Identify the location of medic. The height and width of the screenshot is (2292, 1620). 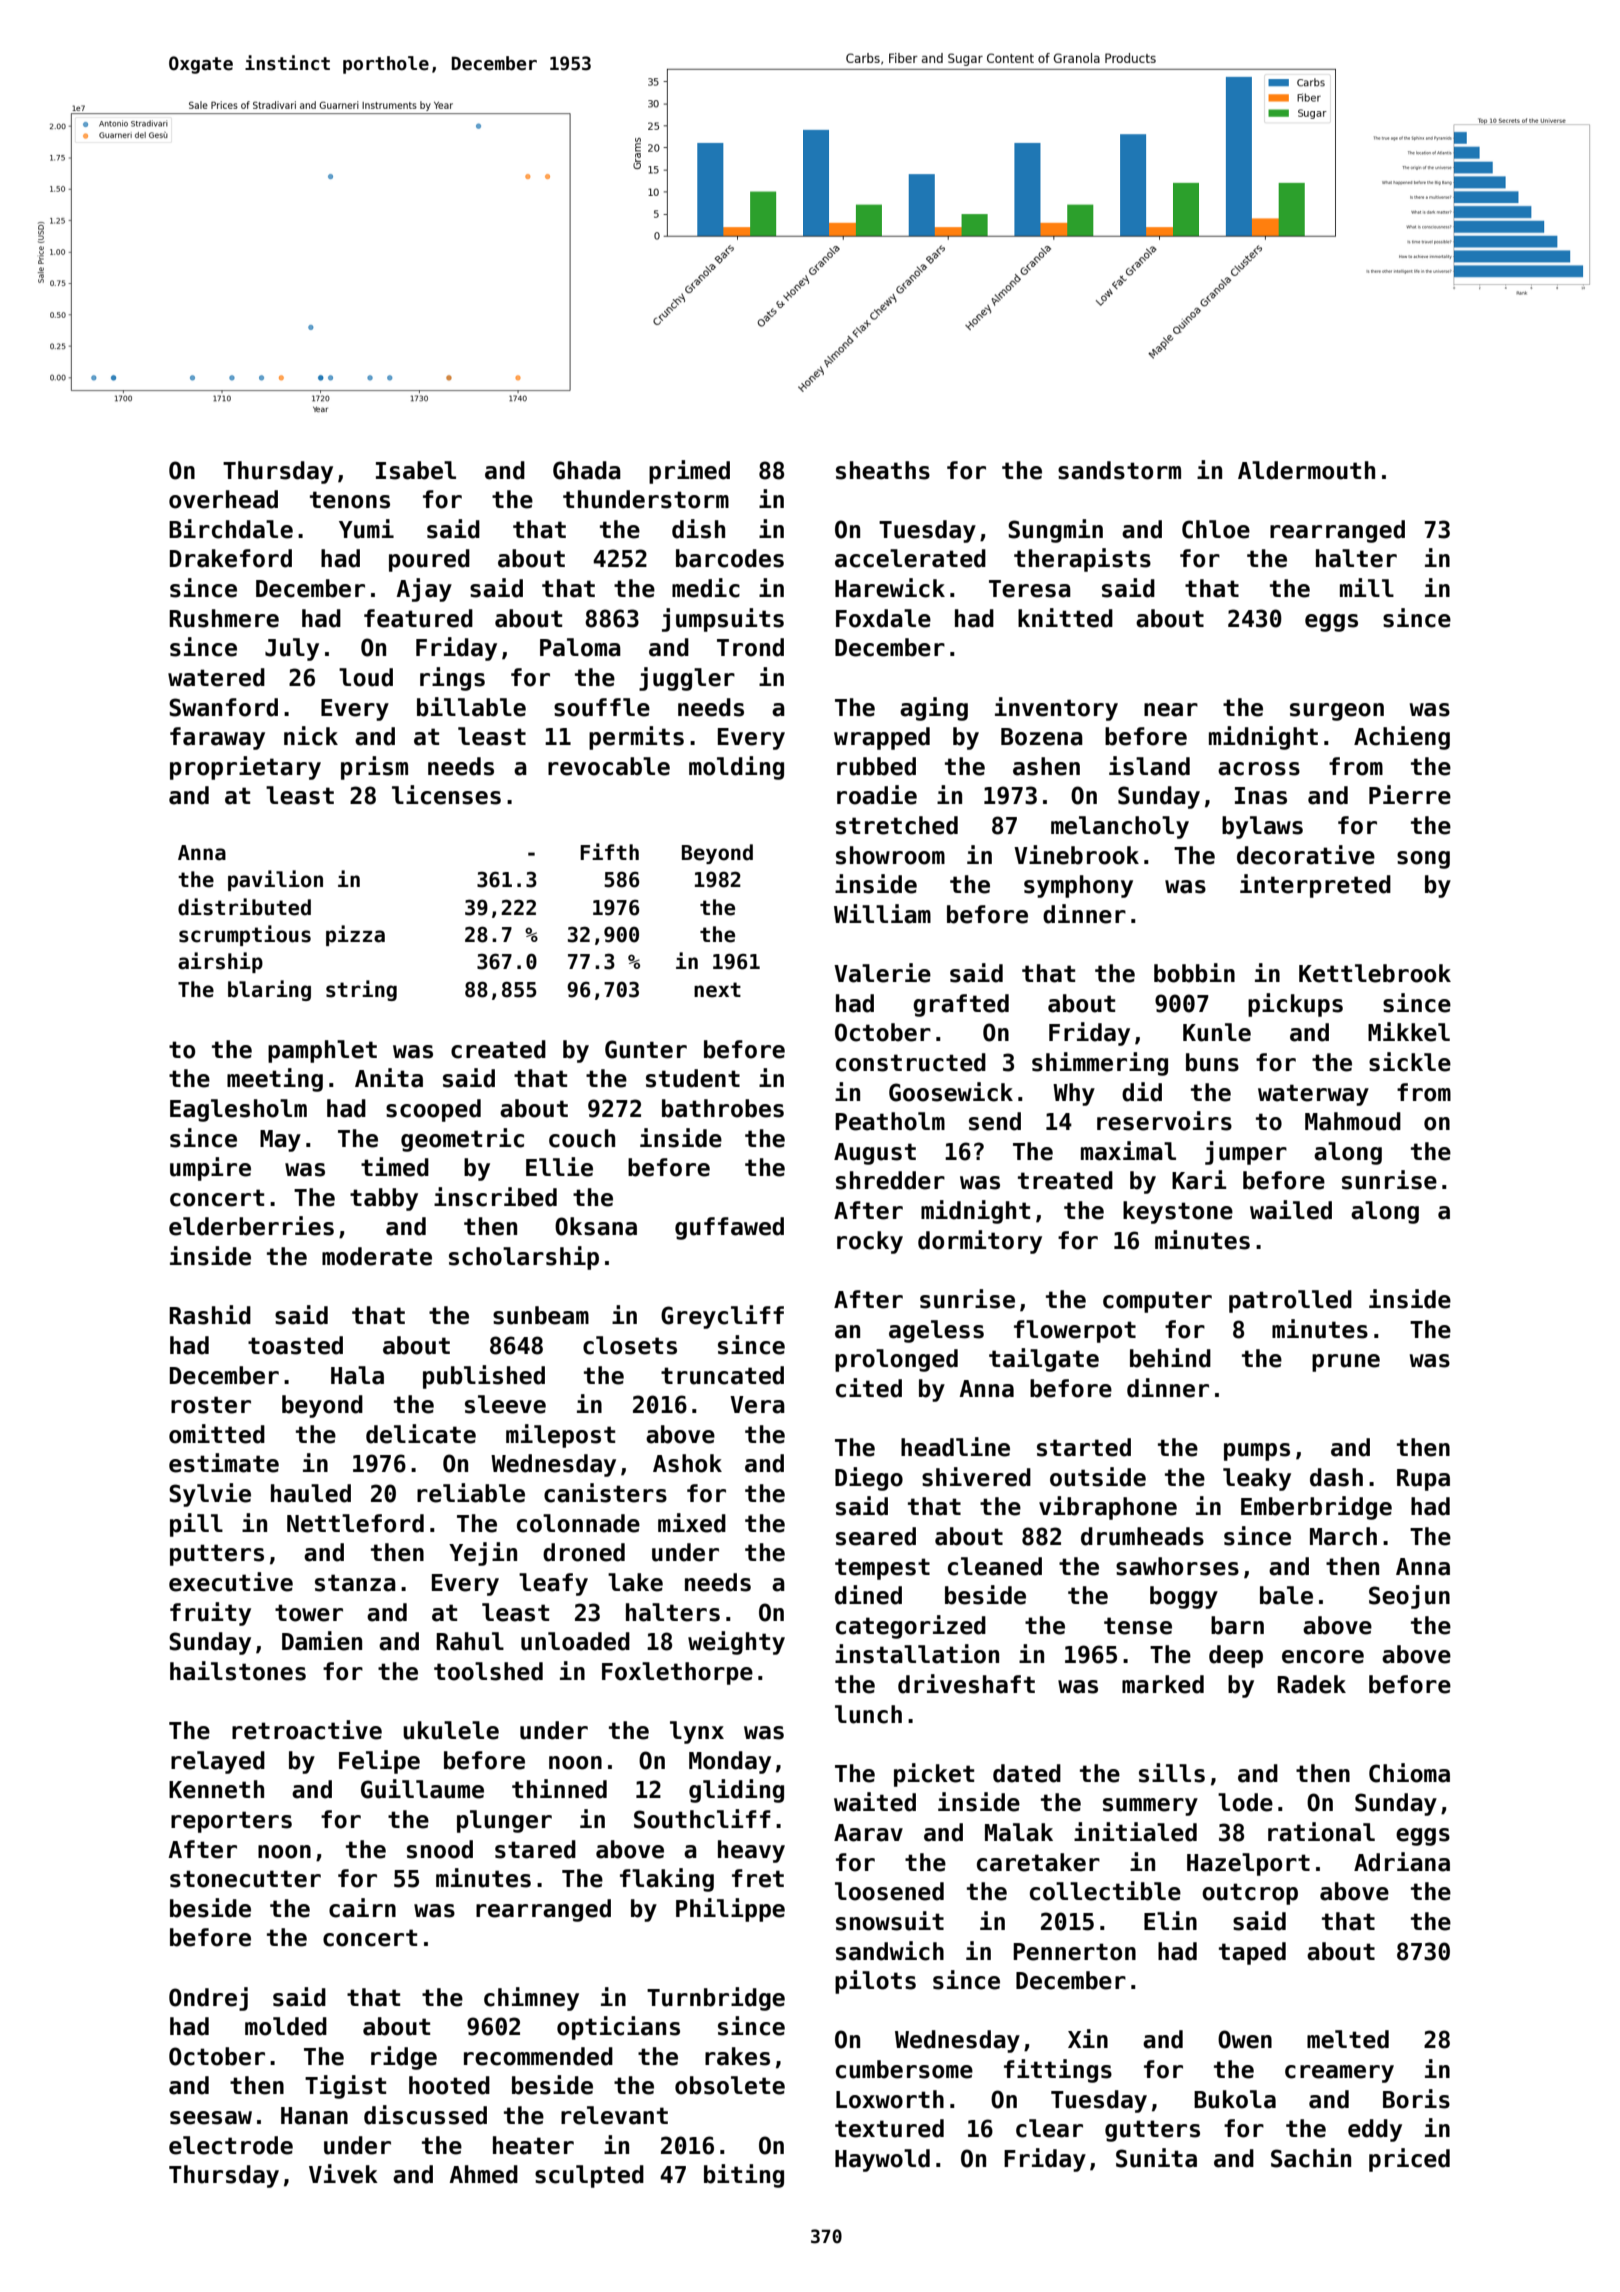
(706, 588).
